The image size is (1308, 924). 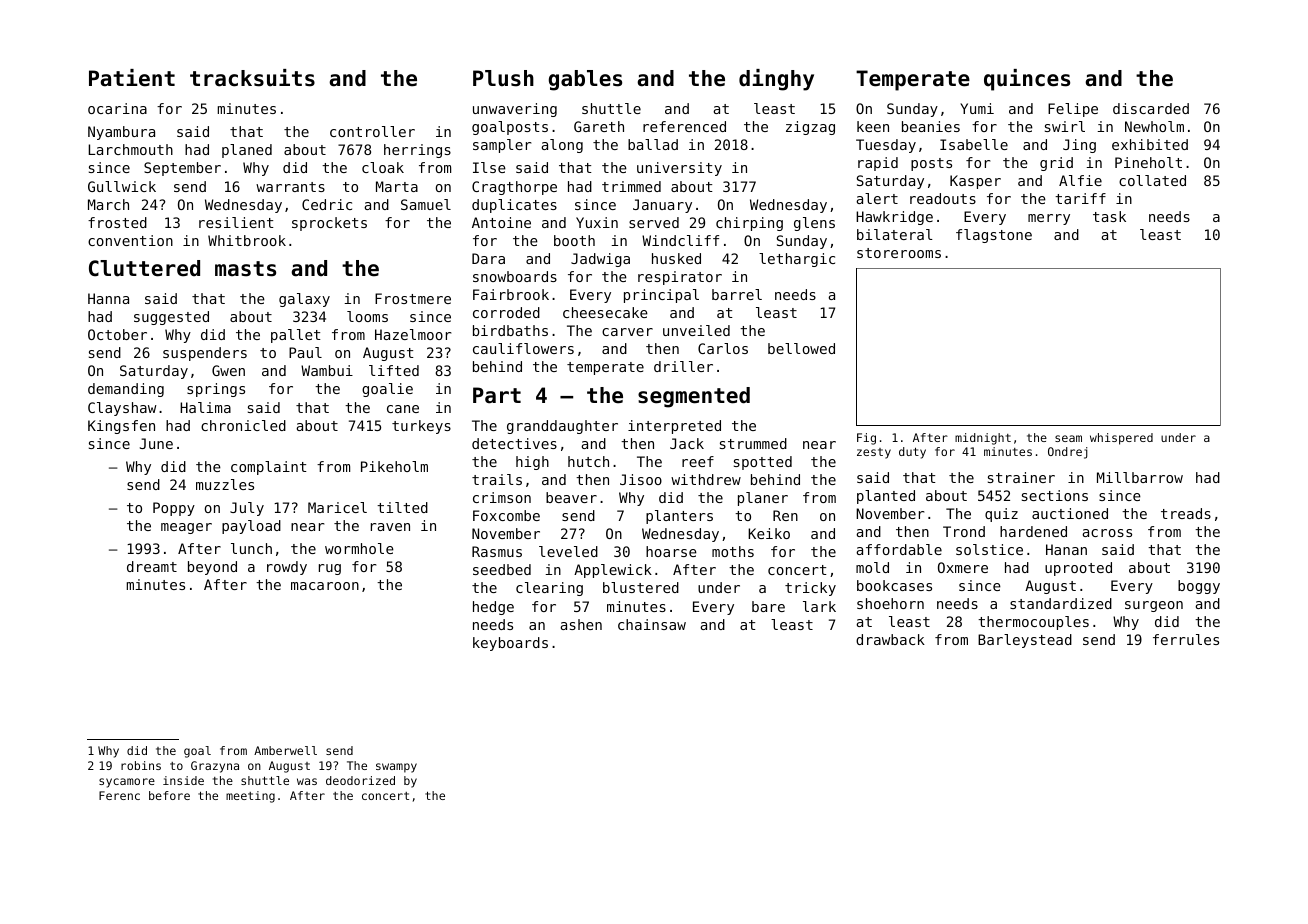 What do you see at coordinates (169, 795) in the screenshot?
I see `before` at bounding box center [169, 795].
